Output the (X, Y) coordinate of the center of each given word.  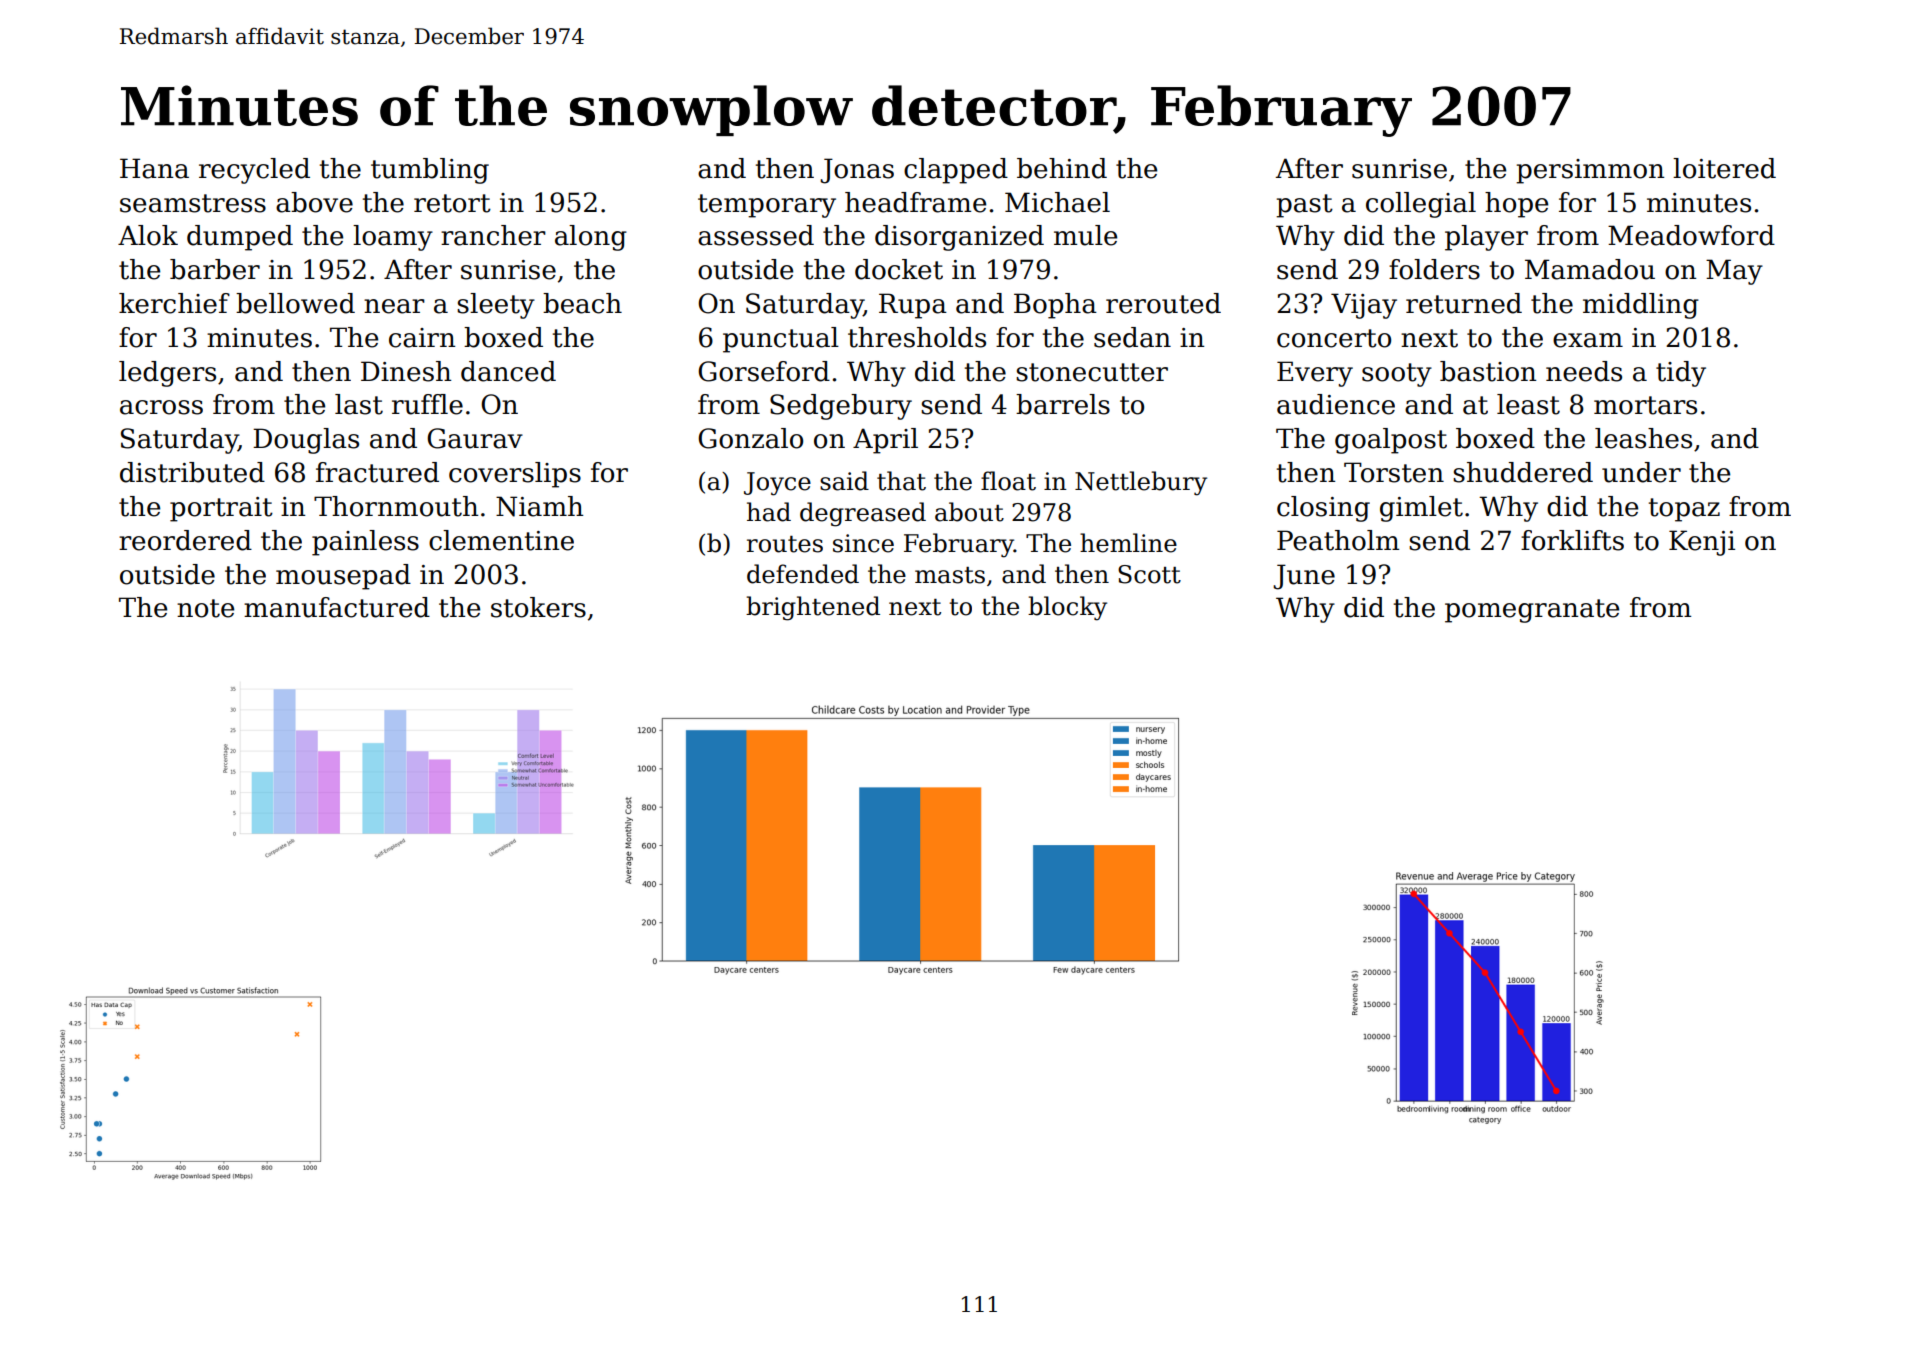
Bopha (1055, 306)
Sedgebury (841, 407)
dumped (240, 238)
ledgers (167, 374)
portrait (221, 509)
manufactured (337, 607)
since (863, 543)
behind (1062, 168)
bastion (1488, 371)
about (969, 512)
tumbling (430, 171)
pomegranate (1532, 611)
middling (1641, 306)
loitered (1724, 168)
